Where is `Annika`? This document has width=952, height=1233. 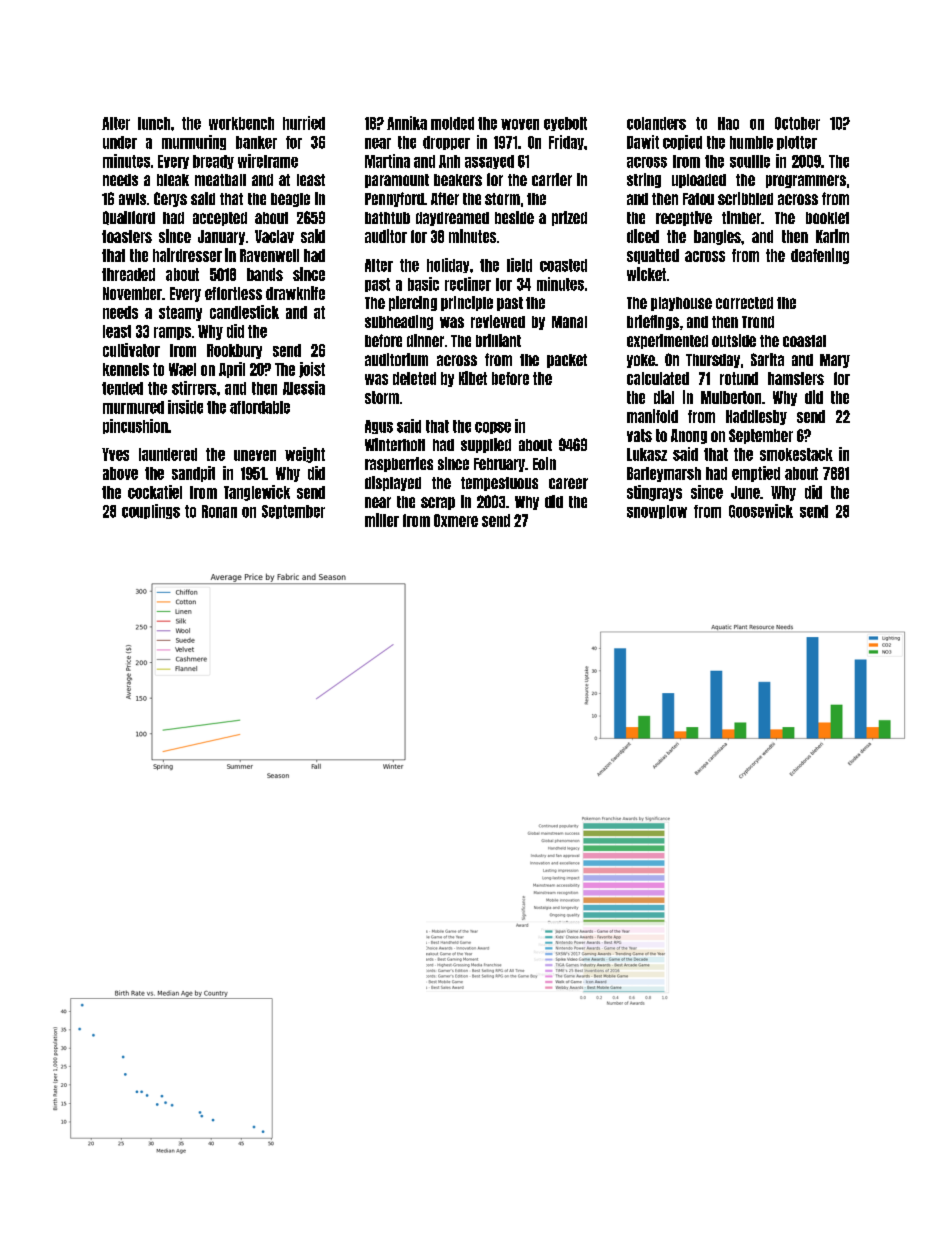
Annika is located at coordinates (407, 123).
